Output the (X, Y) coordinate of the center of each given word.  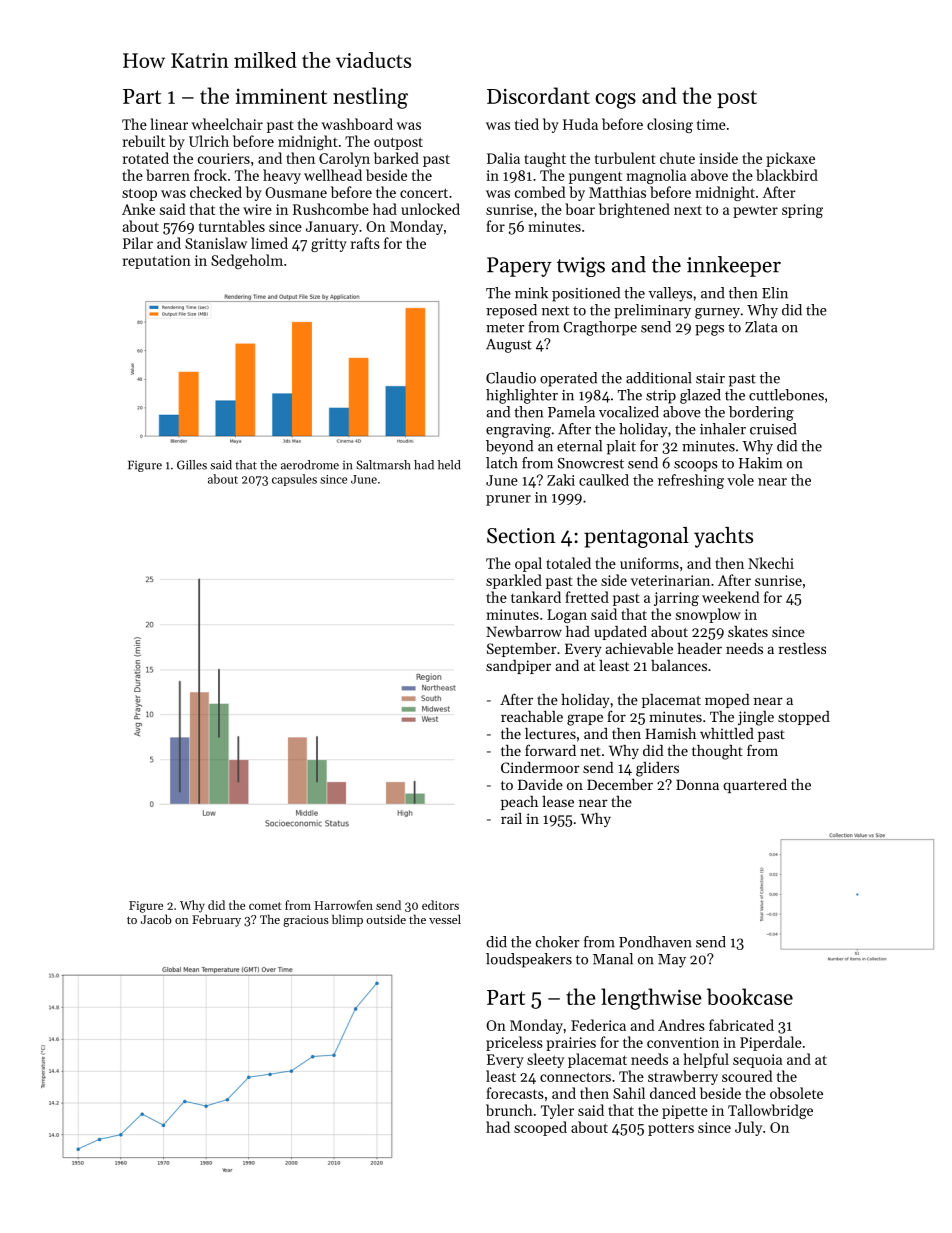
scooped (540, 1128)
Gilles (192, 465)
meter (505, 328)
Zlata (761, 327)
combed (540, 192)
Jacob (156, 919)
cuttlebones (786, 395)
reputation (157, 262)
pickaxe (790, 159)
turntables (232, 226)
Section (521, 536)
